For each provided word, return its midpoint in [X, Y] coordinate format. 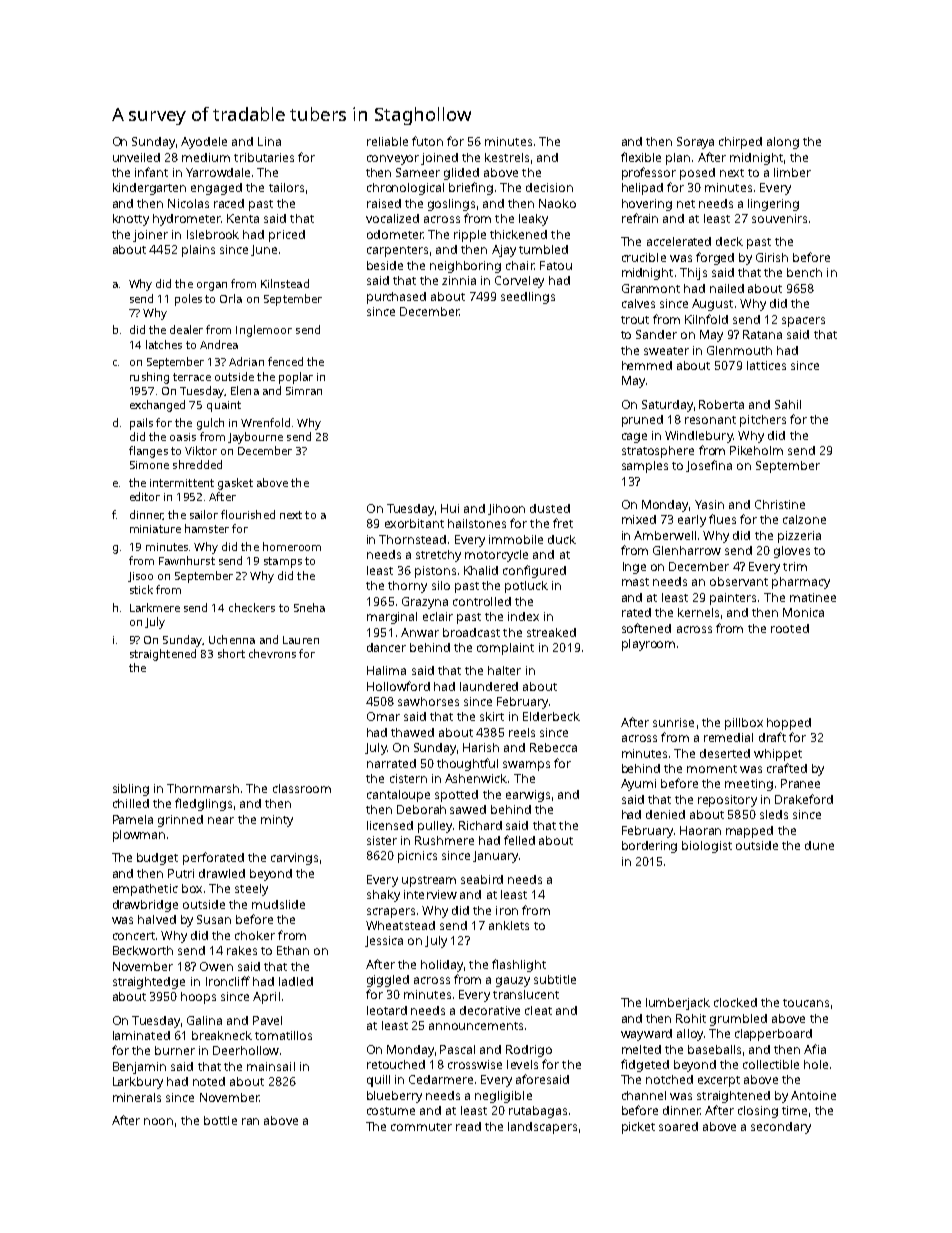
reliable [387, 141]
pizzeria [799, 537]
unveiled [136, 157]
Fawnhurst [187, 560]
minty [277, 821]
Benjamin [139, 1068]
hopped [789, 724]
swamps [526, 766]
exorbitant [414, 523]
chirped [740, 143]
